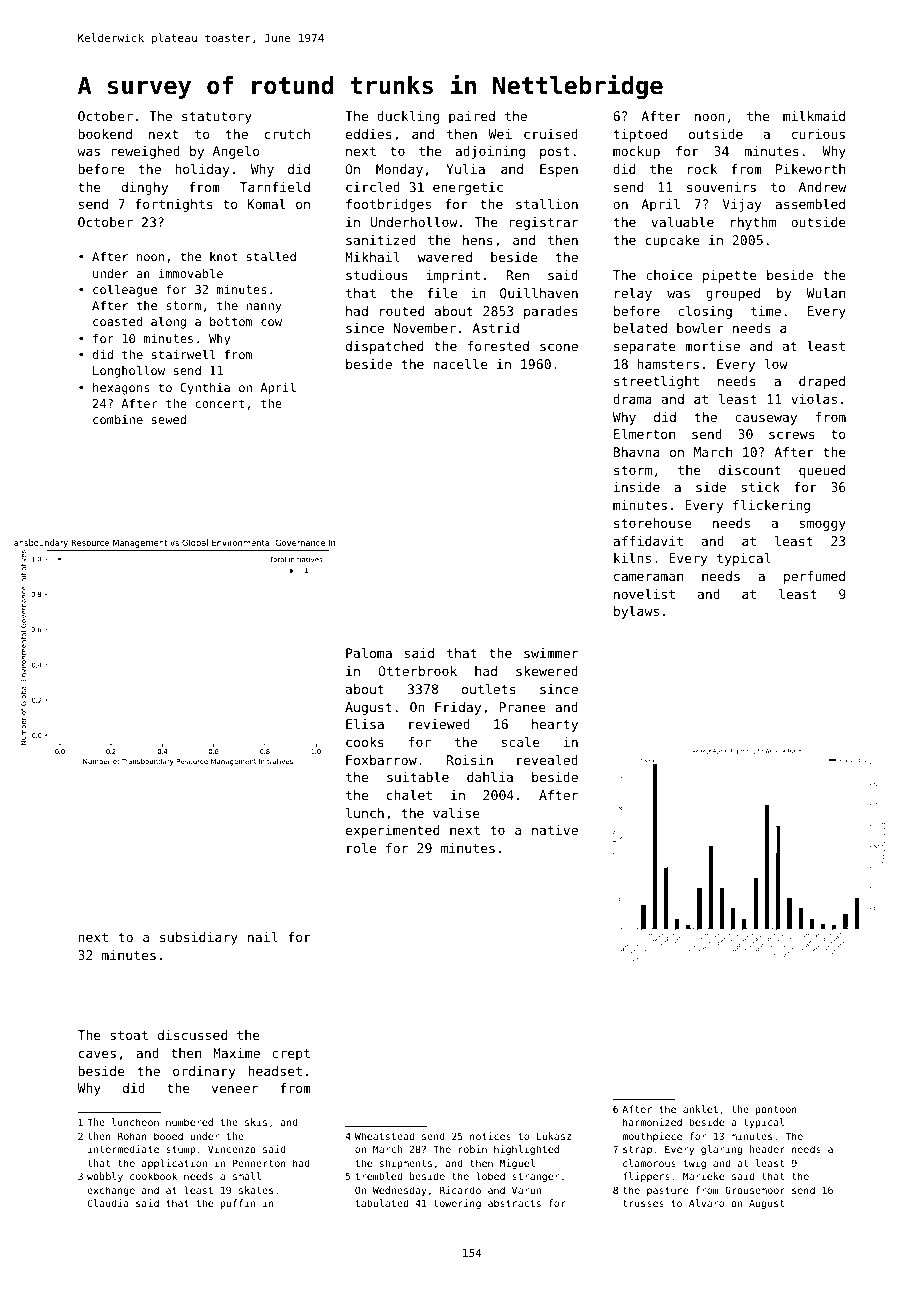  Describe the element at coordinates (408, 117) in the page. I see `duckling` at that location.
